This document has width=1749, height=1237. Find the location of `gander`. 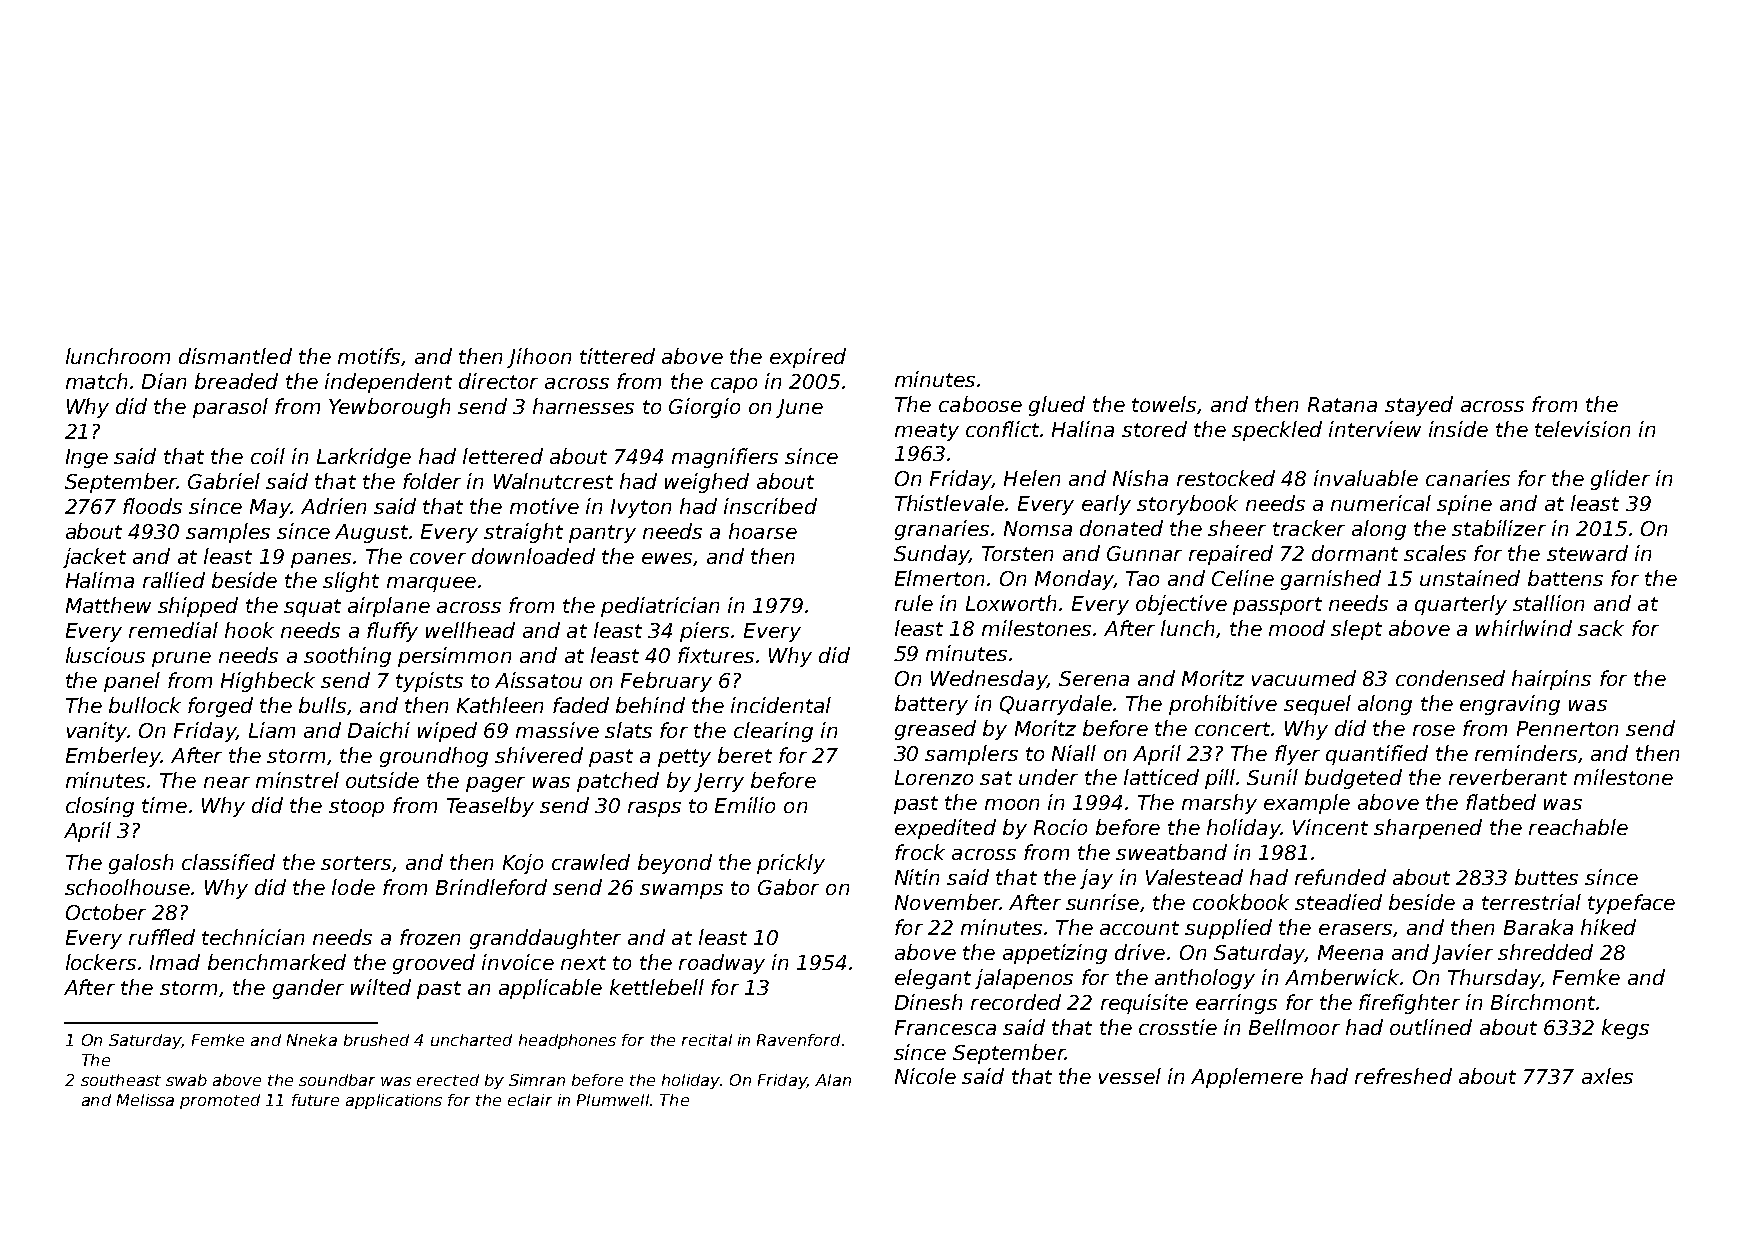

gander is located at coordinates (308, 989).
